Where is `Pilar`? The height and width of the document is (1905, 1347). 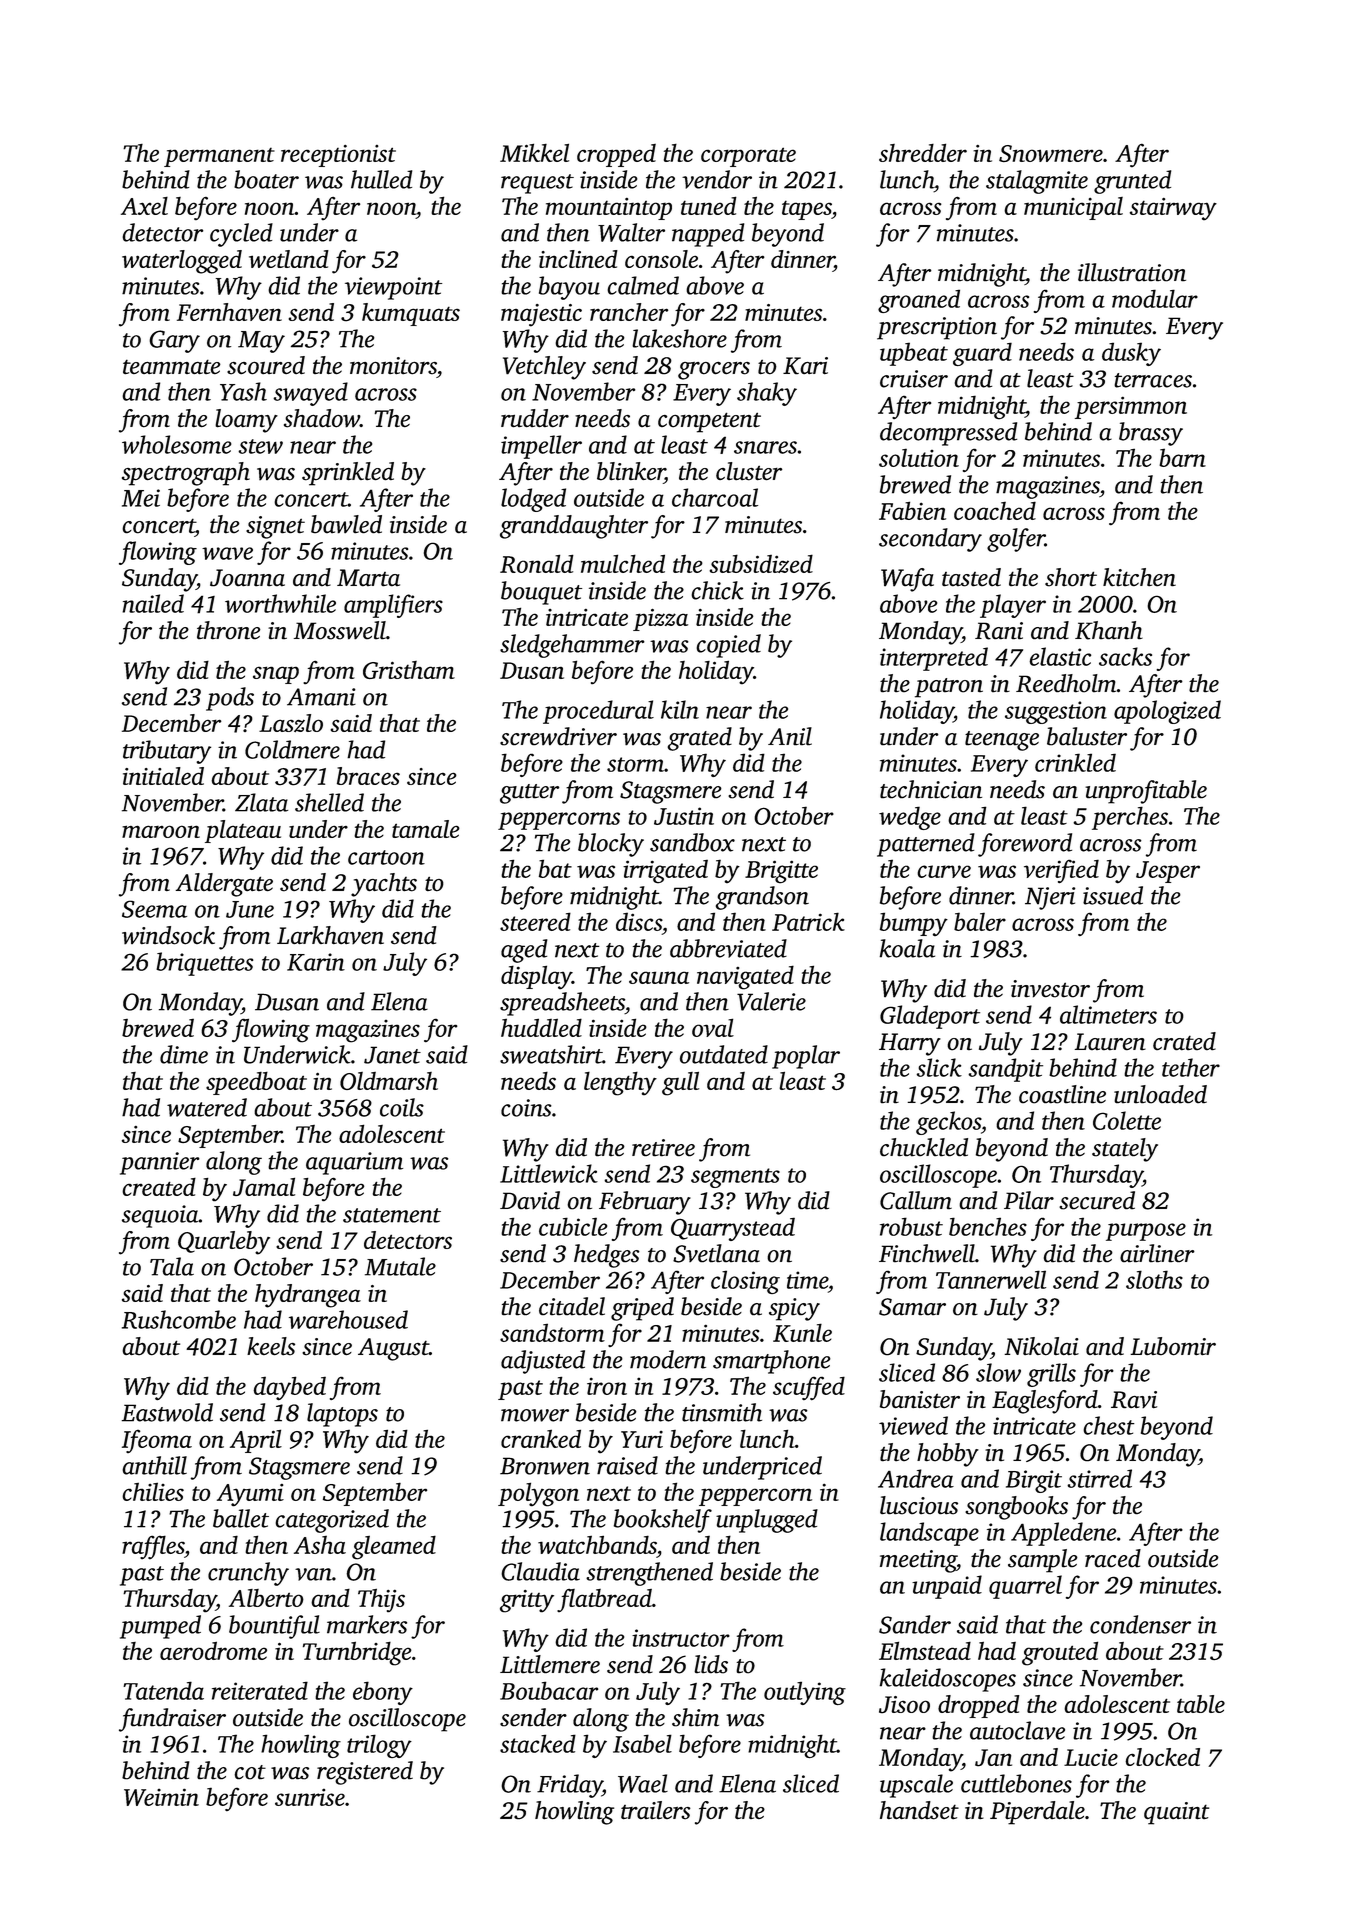
Pilar is located at coordinates (1029, 1200).
